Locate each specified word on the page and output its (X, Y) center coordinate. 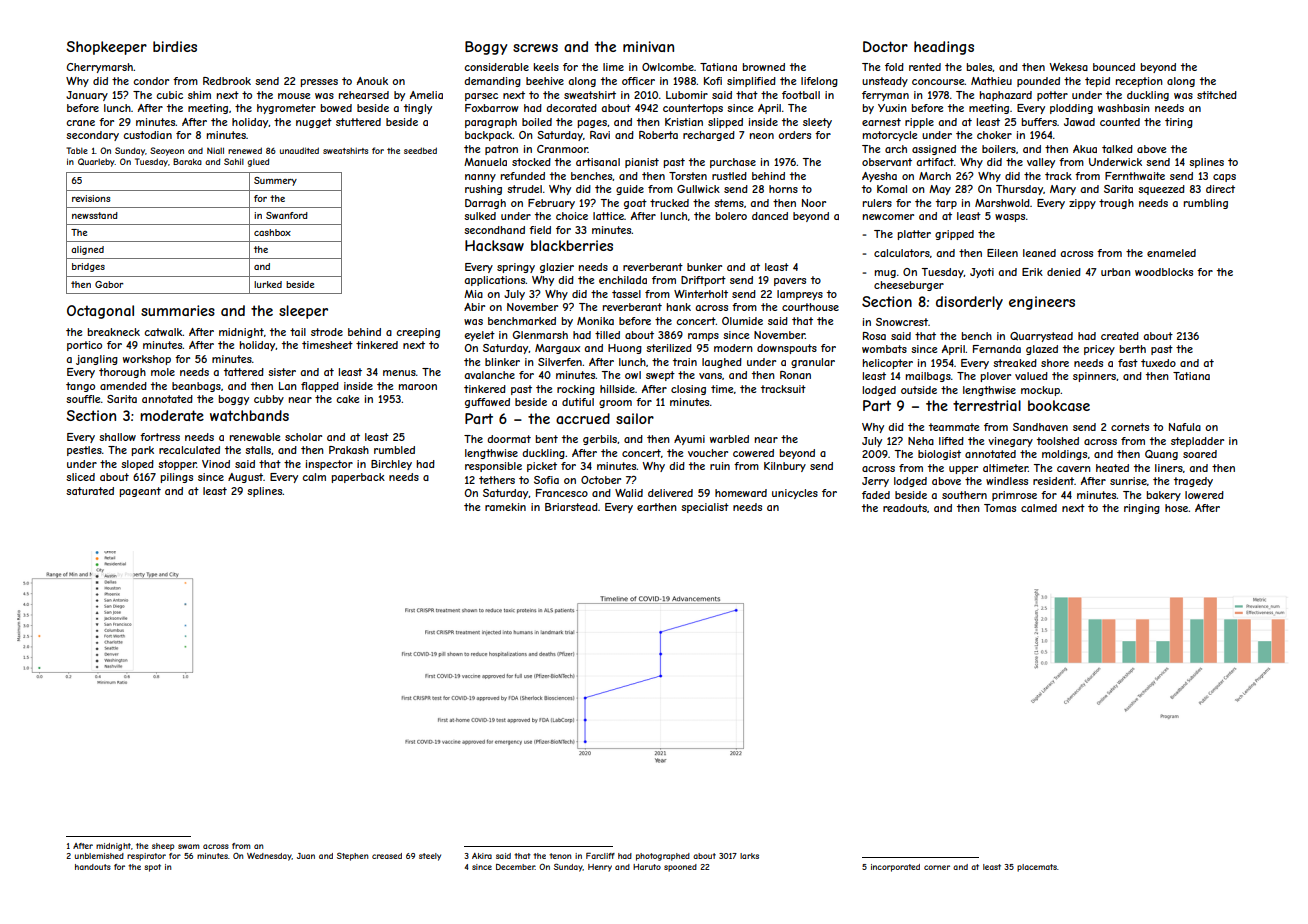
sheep (163, 847)
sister (282, 372)
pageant (140, 492)
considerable (496, 67)
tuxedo (1158, 363)
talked (1117, 149)
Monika (595, 321)
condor (151, 81)
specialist (705, 508)
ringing (1142, 509)
